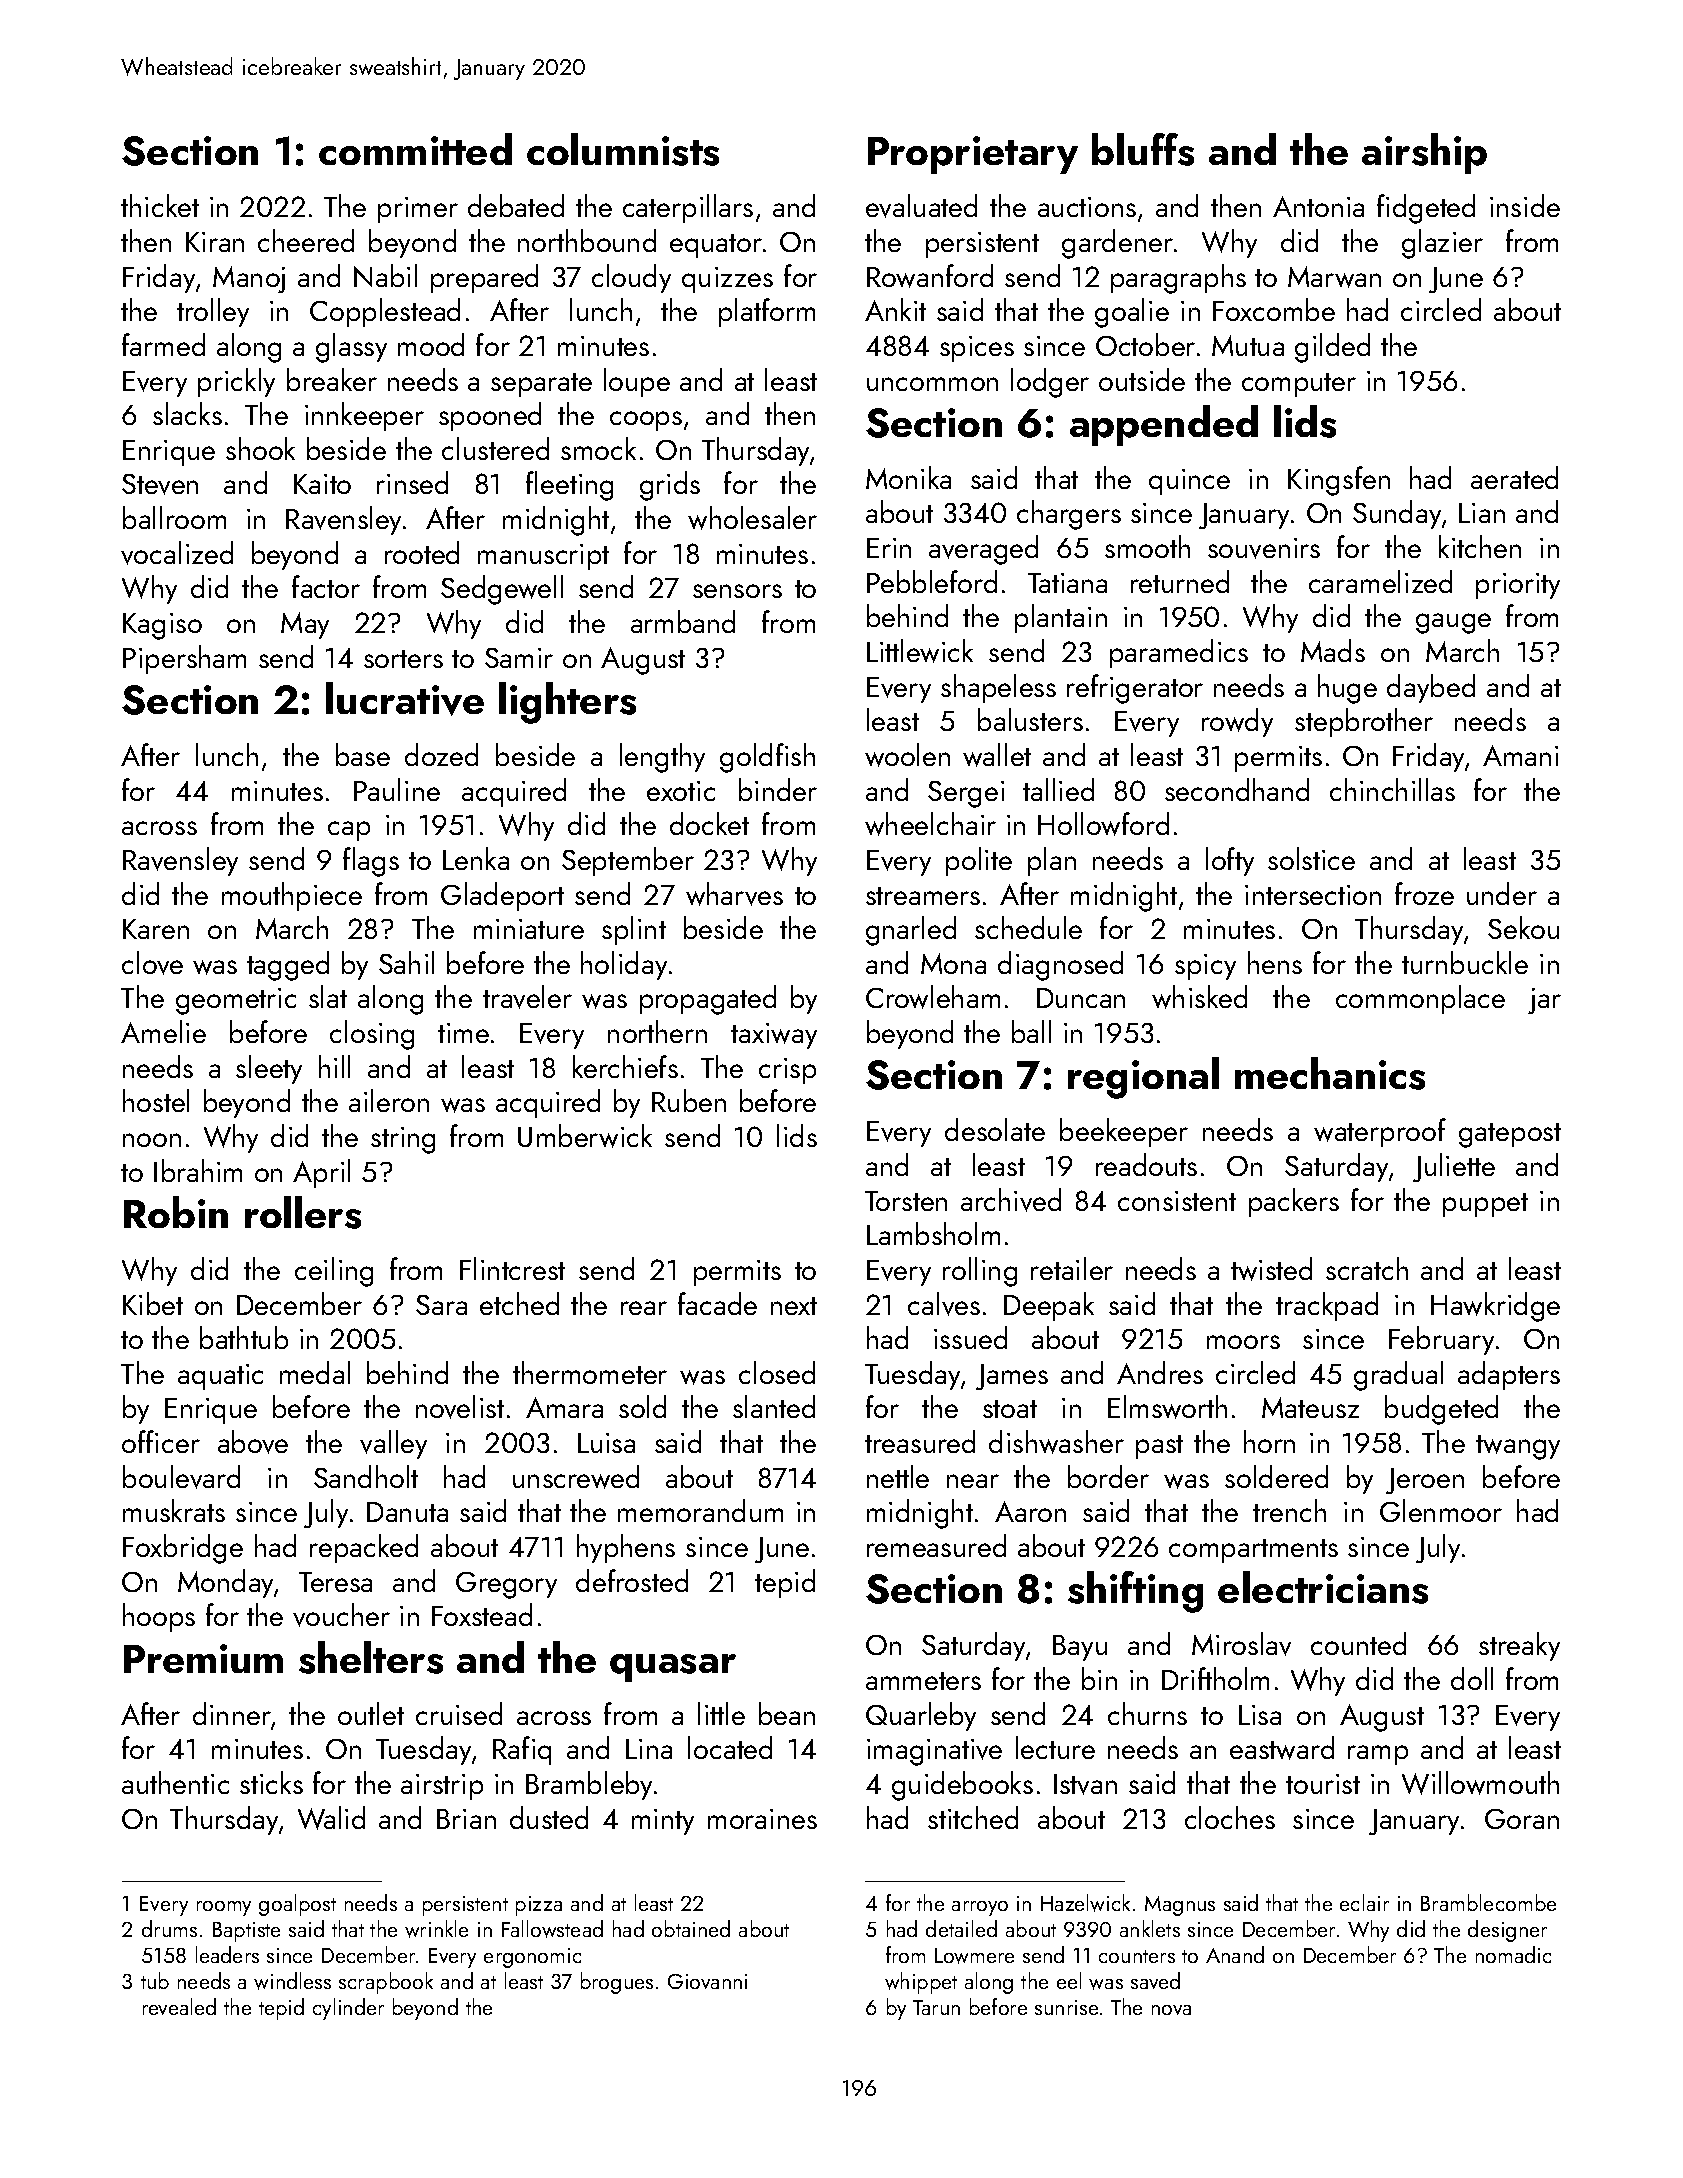 Image resolution: width=1683 pixels, height=2178 pixels. I want to click on vocalized, so click(177, 553).
